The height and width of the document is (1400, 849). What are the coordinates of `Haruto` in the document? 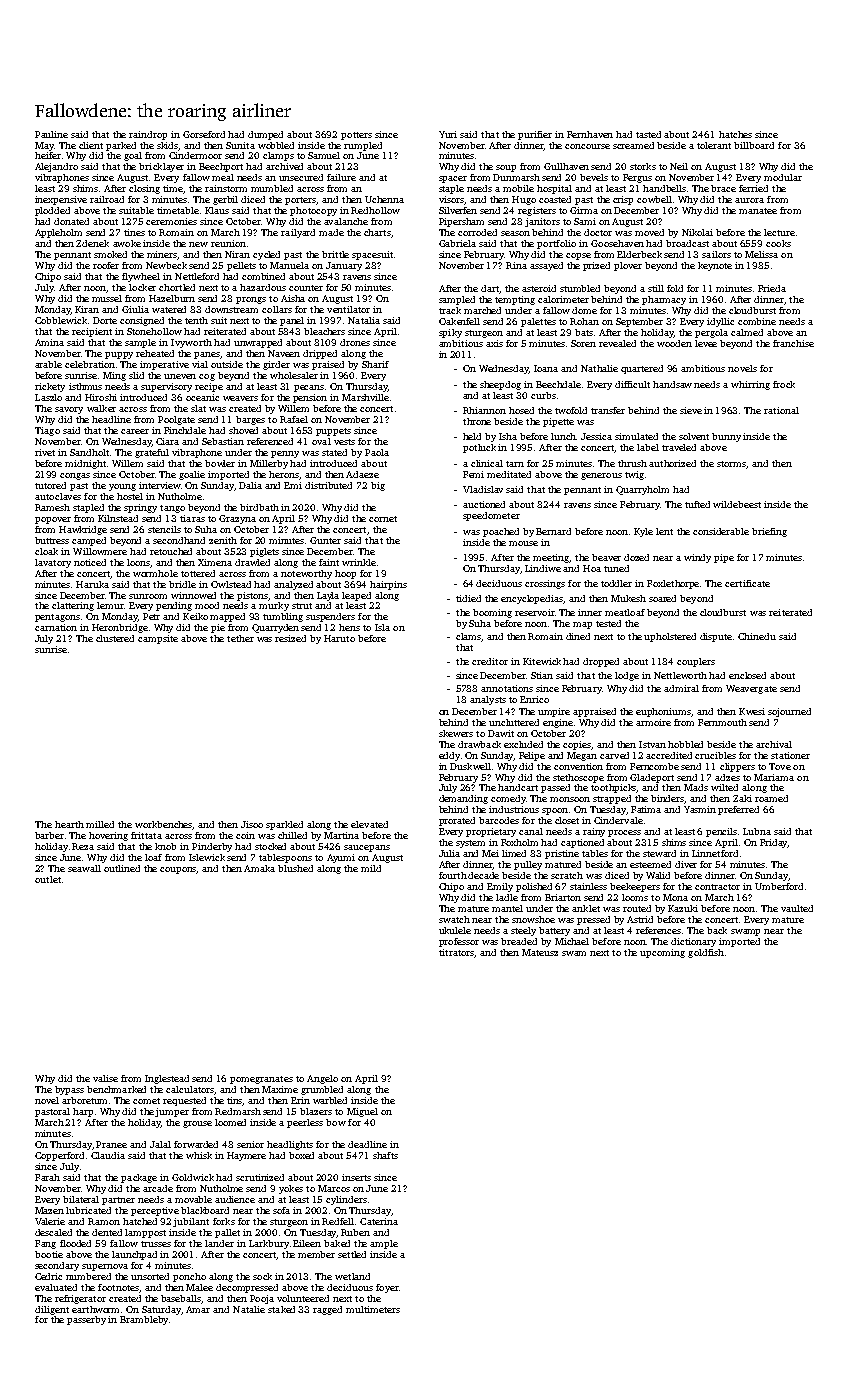 It's located at (339, 638).
